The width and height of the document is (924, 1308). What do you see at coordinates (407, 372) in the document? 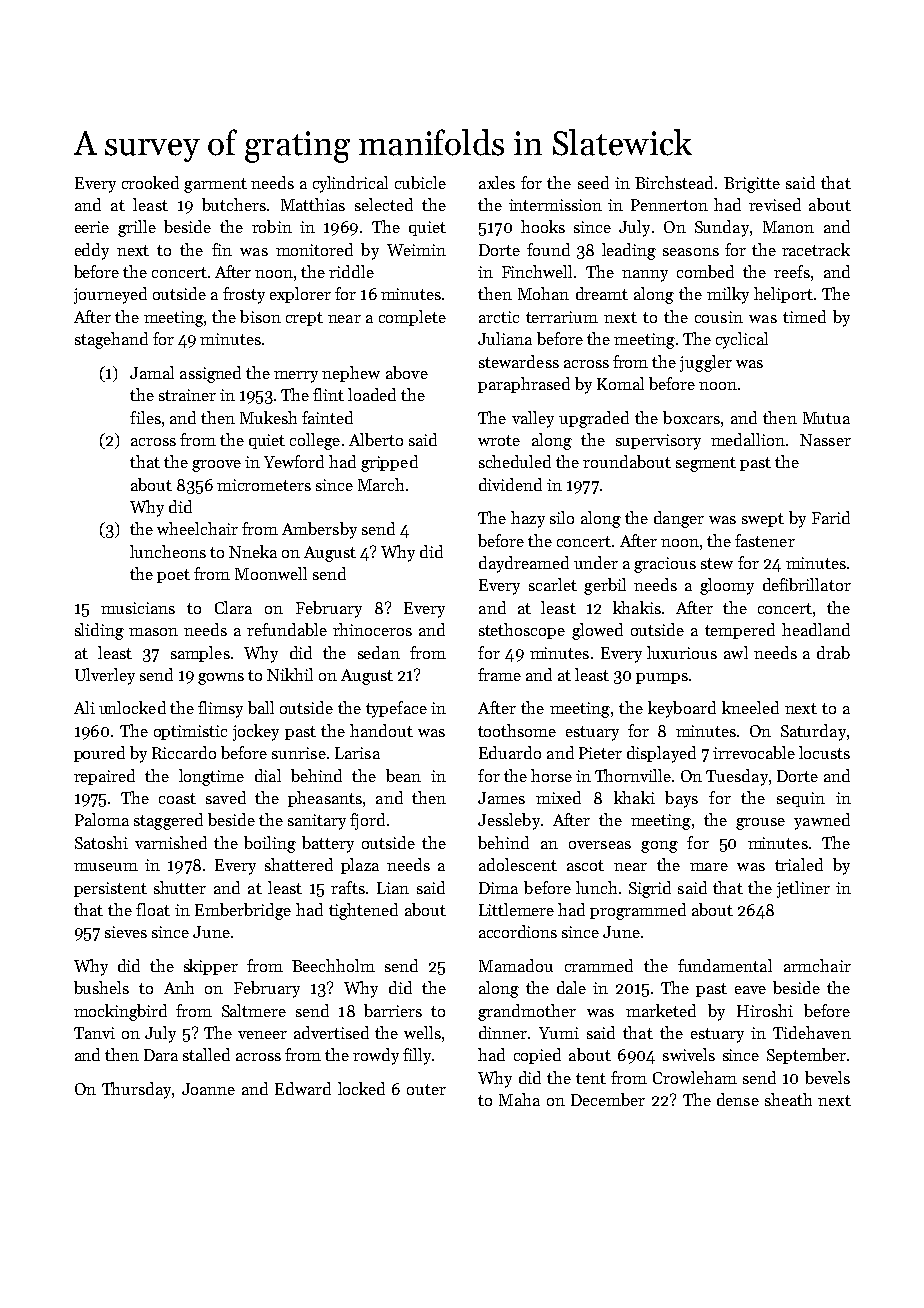
I see `above` at bounding box center [407, 372].
